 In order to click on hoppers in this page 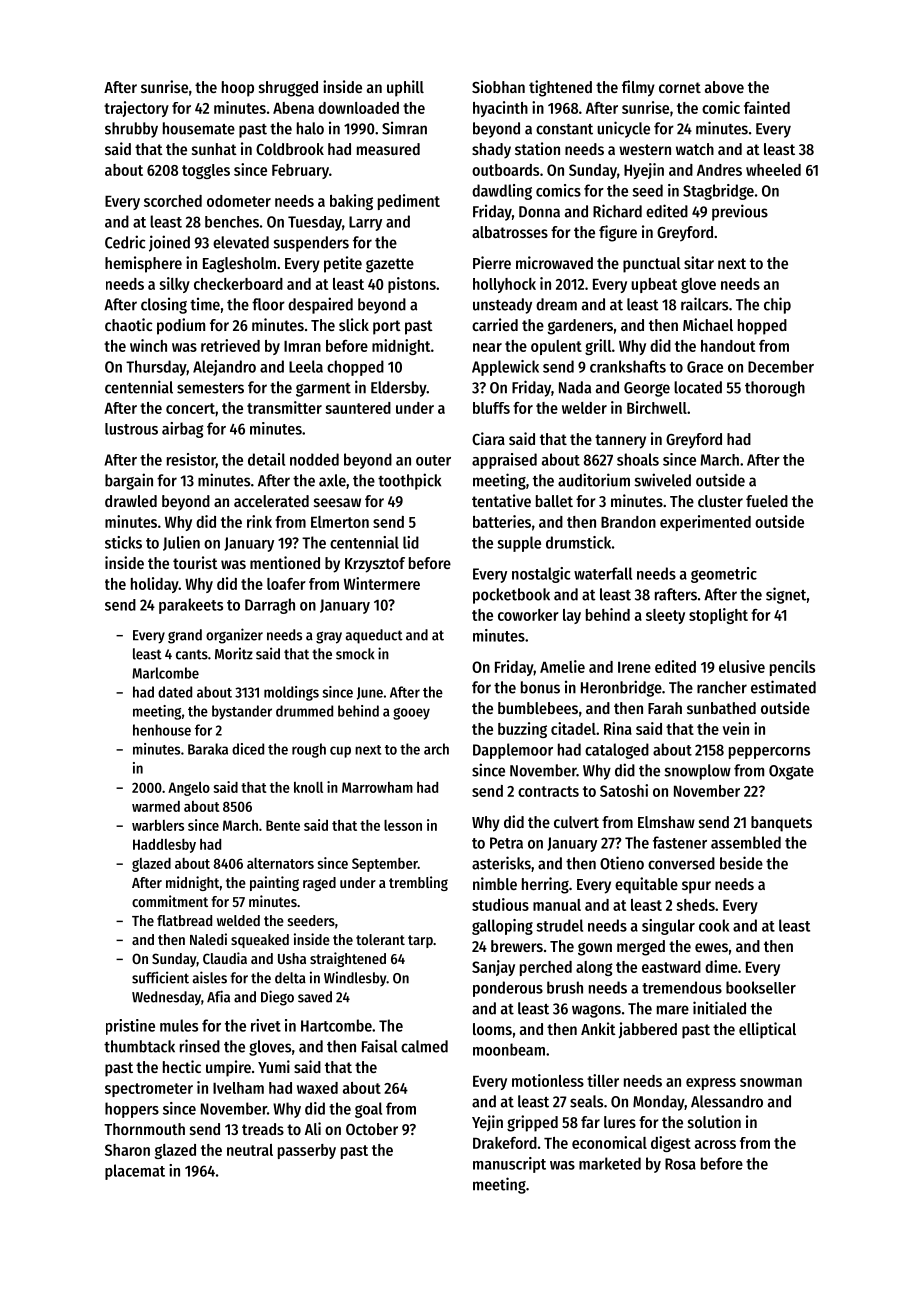, I will do `click(132, 1110)`.
